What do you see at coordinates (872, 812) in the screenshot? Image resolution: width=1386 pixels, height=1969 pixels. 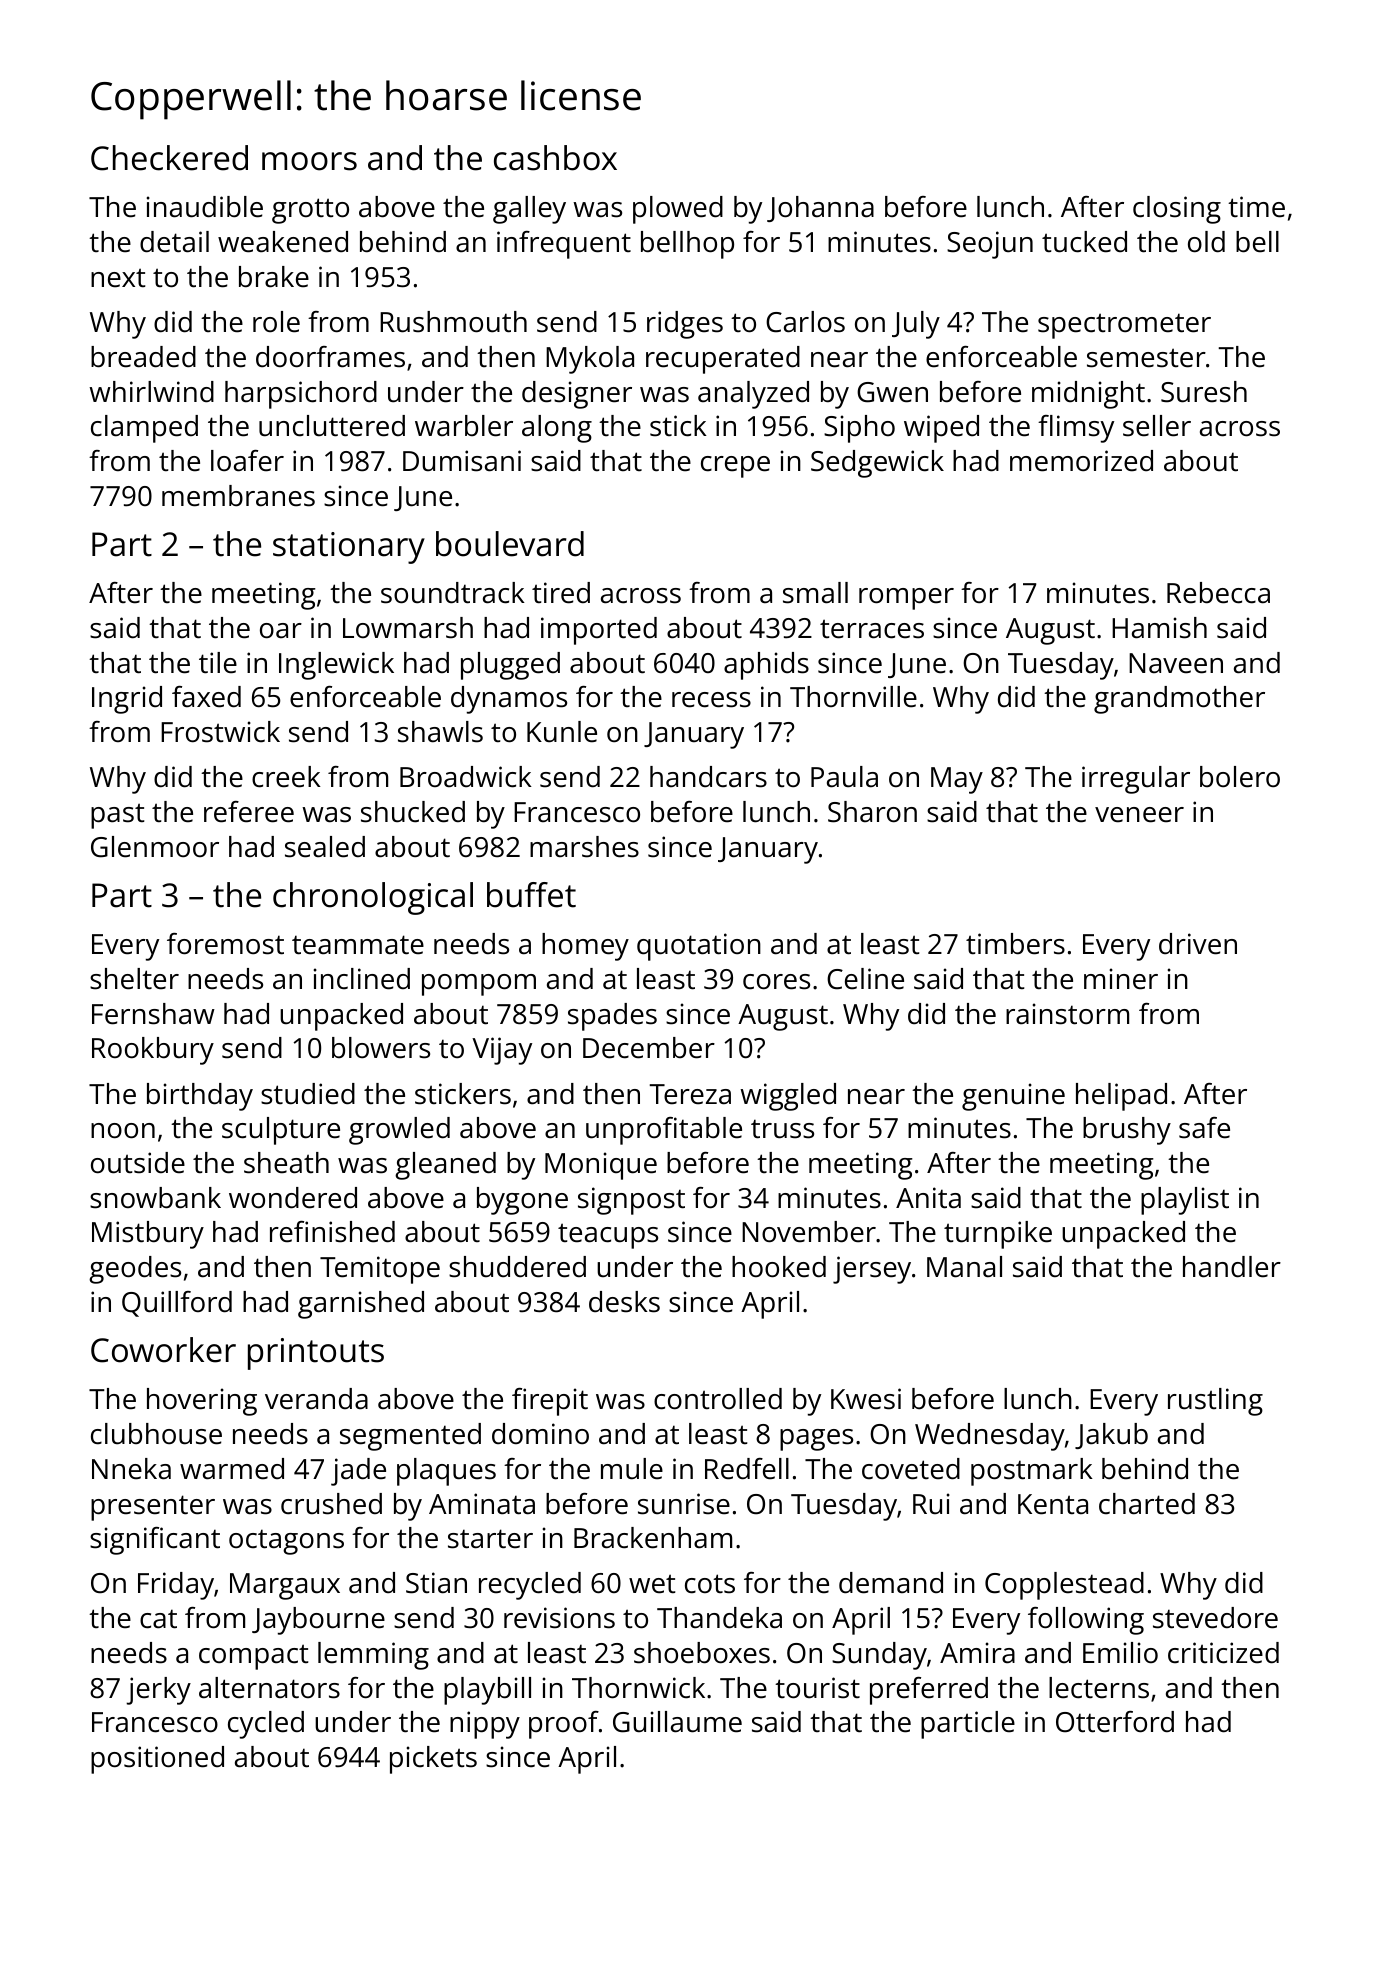 I see `Sharon` at bounding box center [872, 812].
